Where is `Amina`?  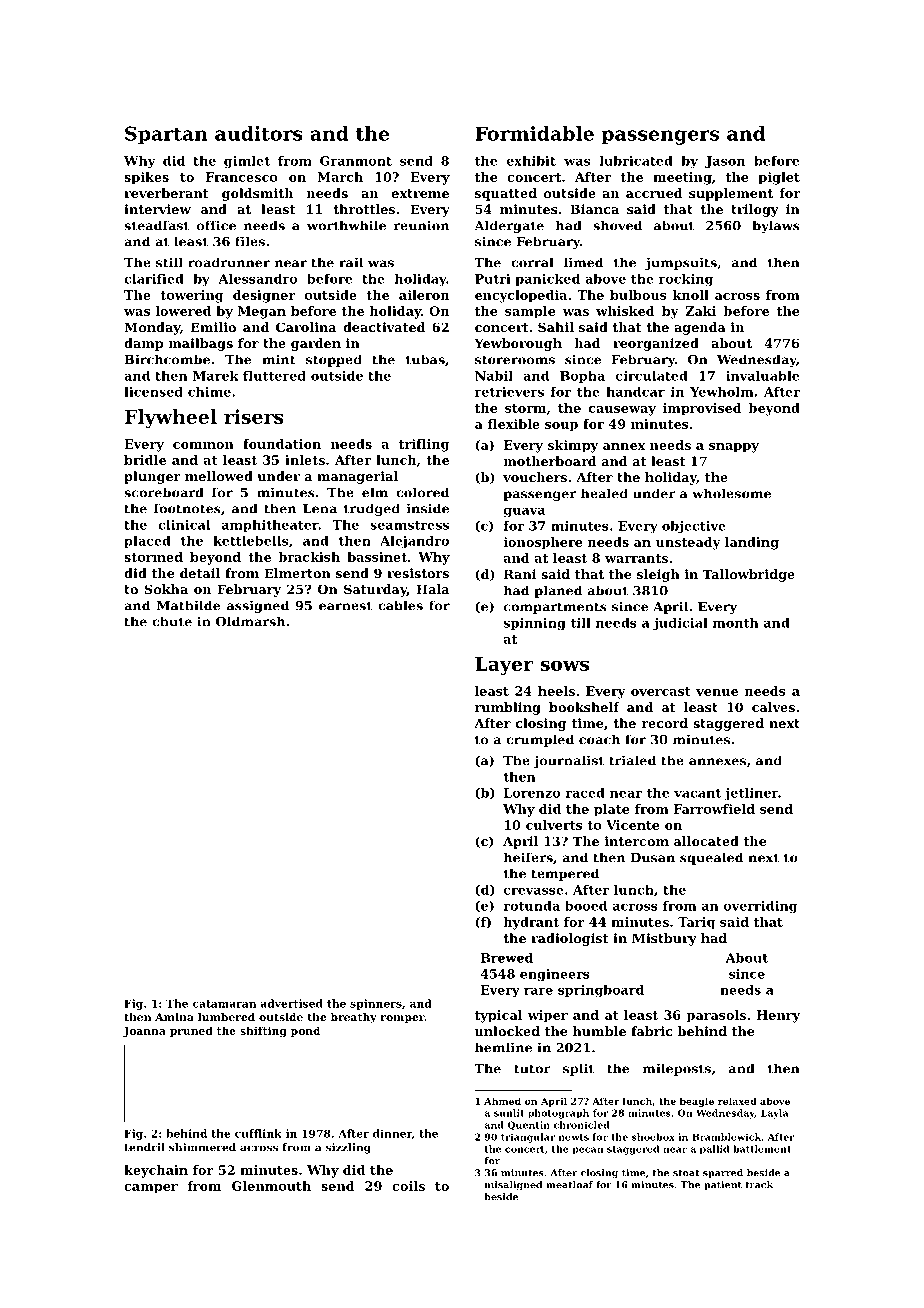
Amina is located at coordinates (174, 1017).
